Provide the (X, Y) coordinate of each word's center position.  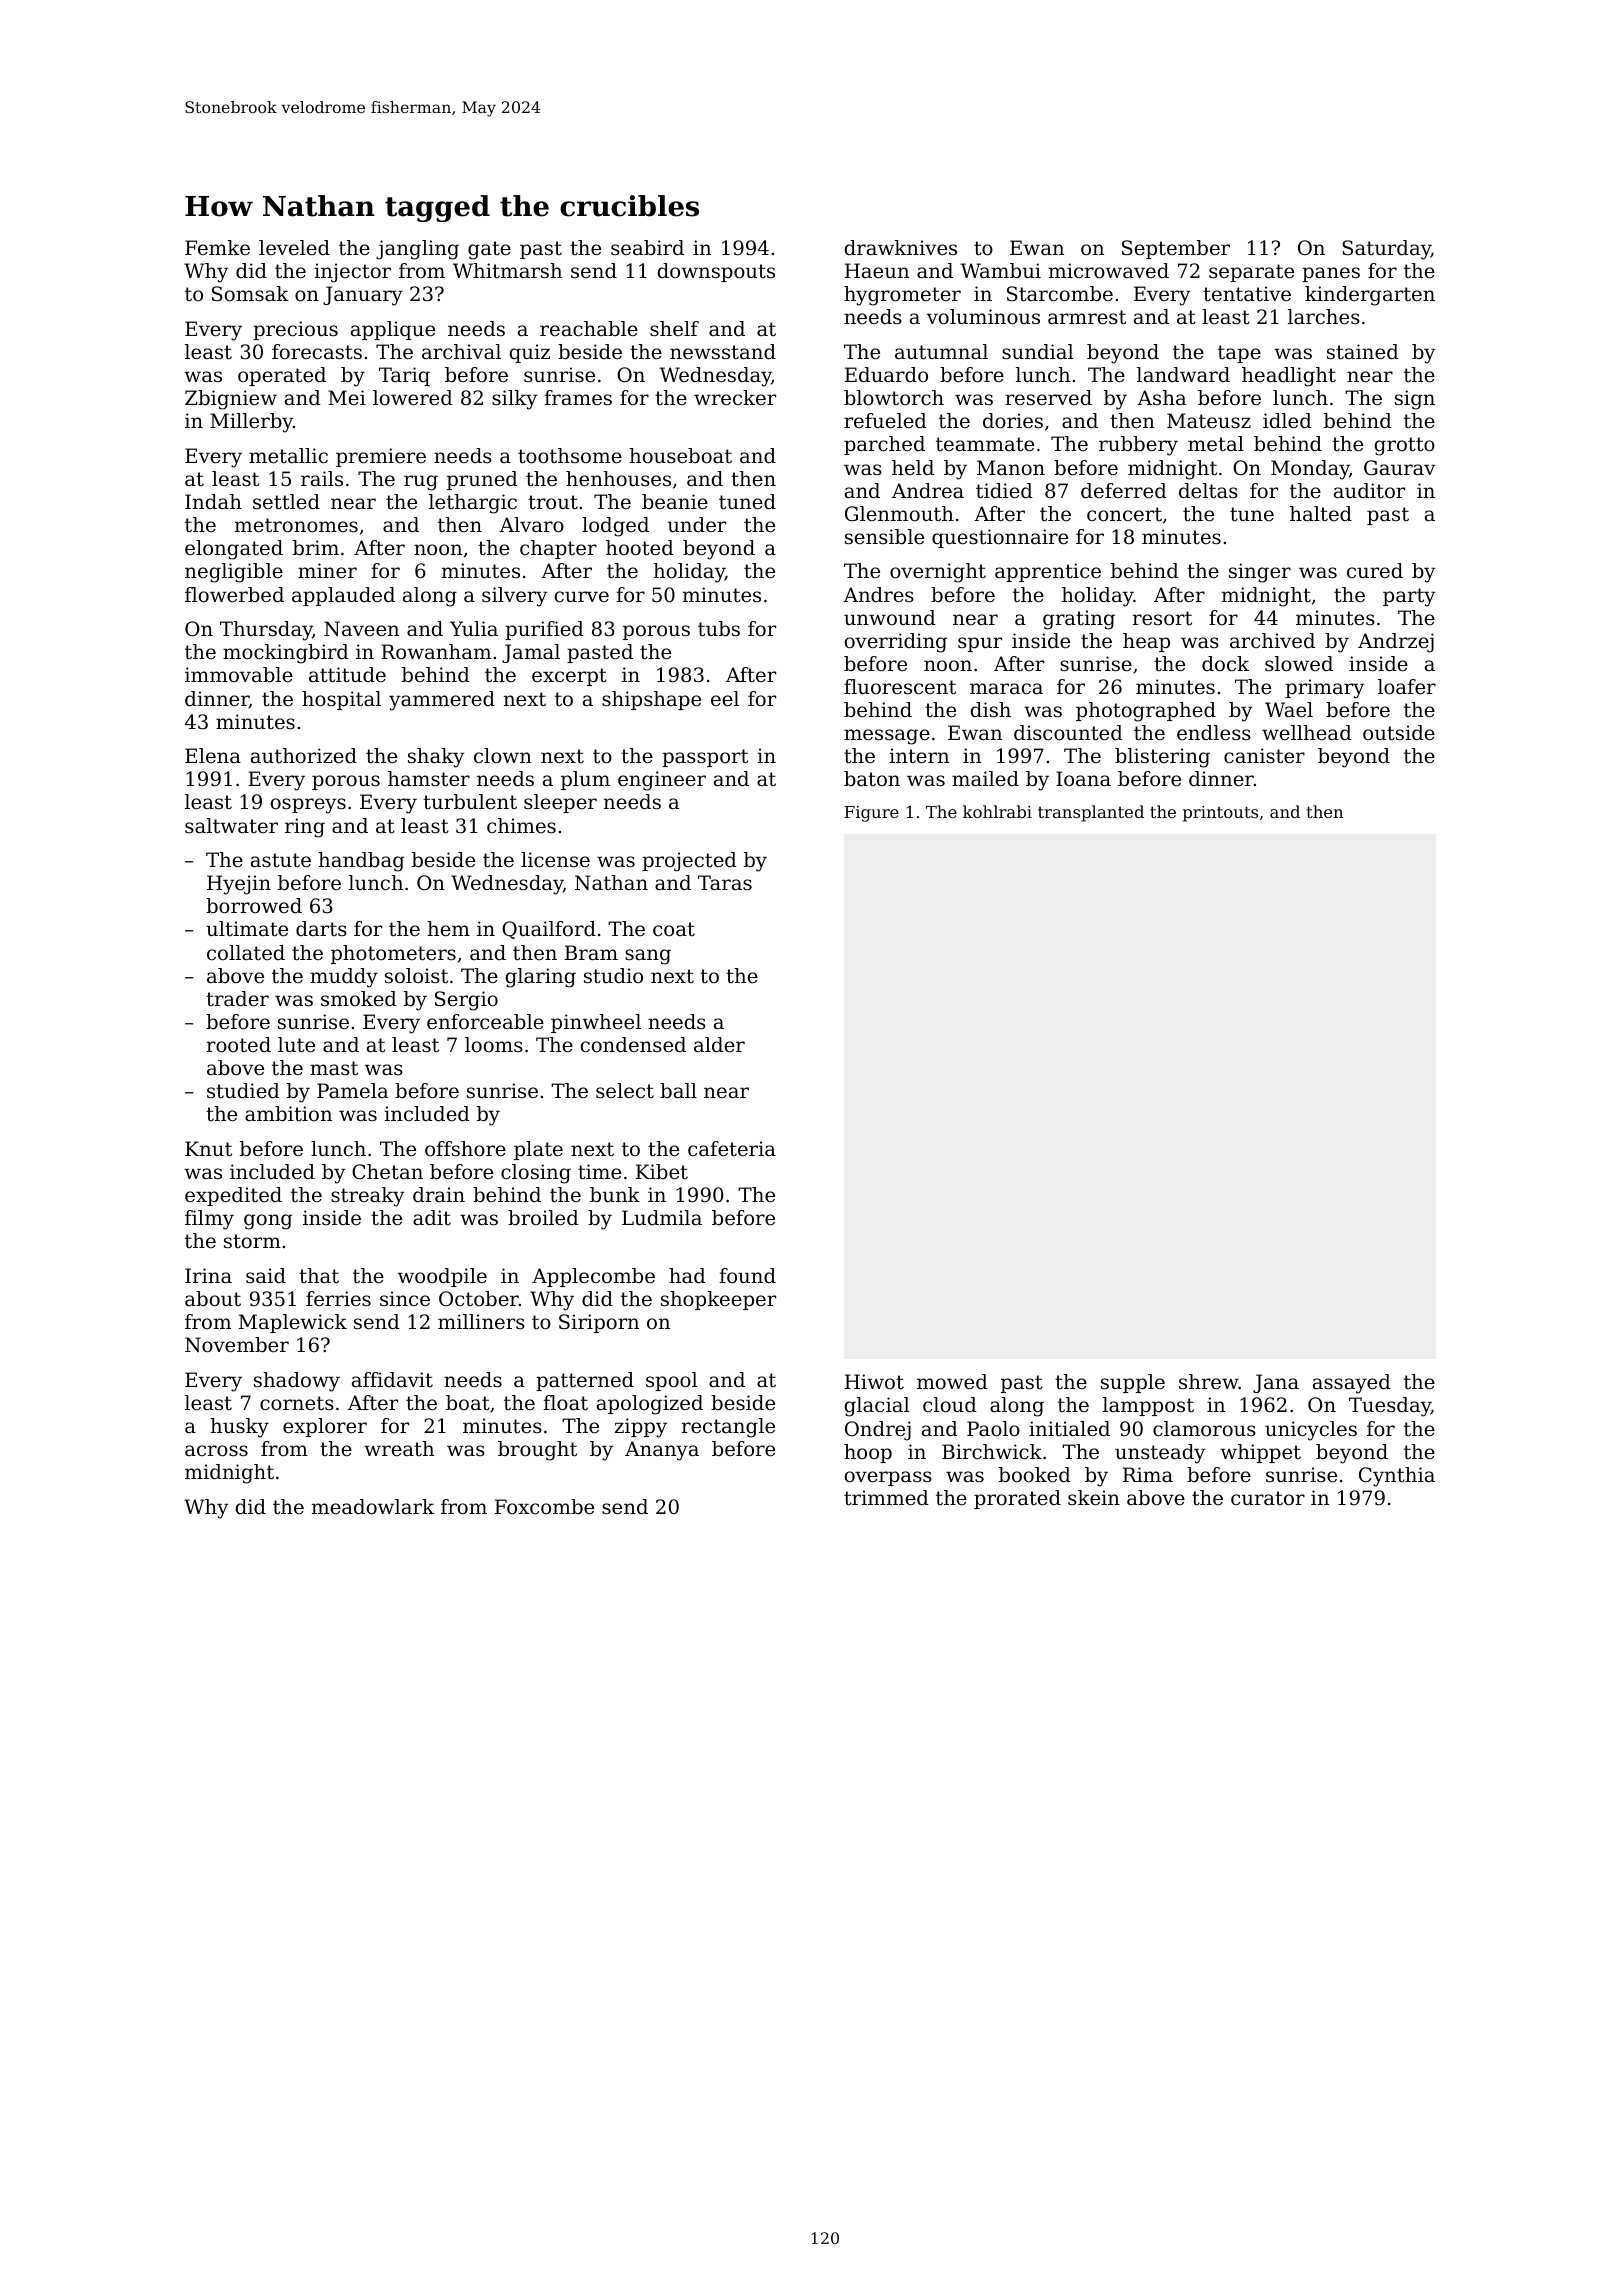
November (237, 1345)
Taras (725, 883)
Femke (217, 247)
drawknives (901, 248)
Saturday (1386, 250)
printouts (1220, 814)
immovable (239, 675)
